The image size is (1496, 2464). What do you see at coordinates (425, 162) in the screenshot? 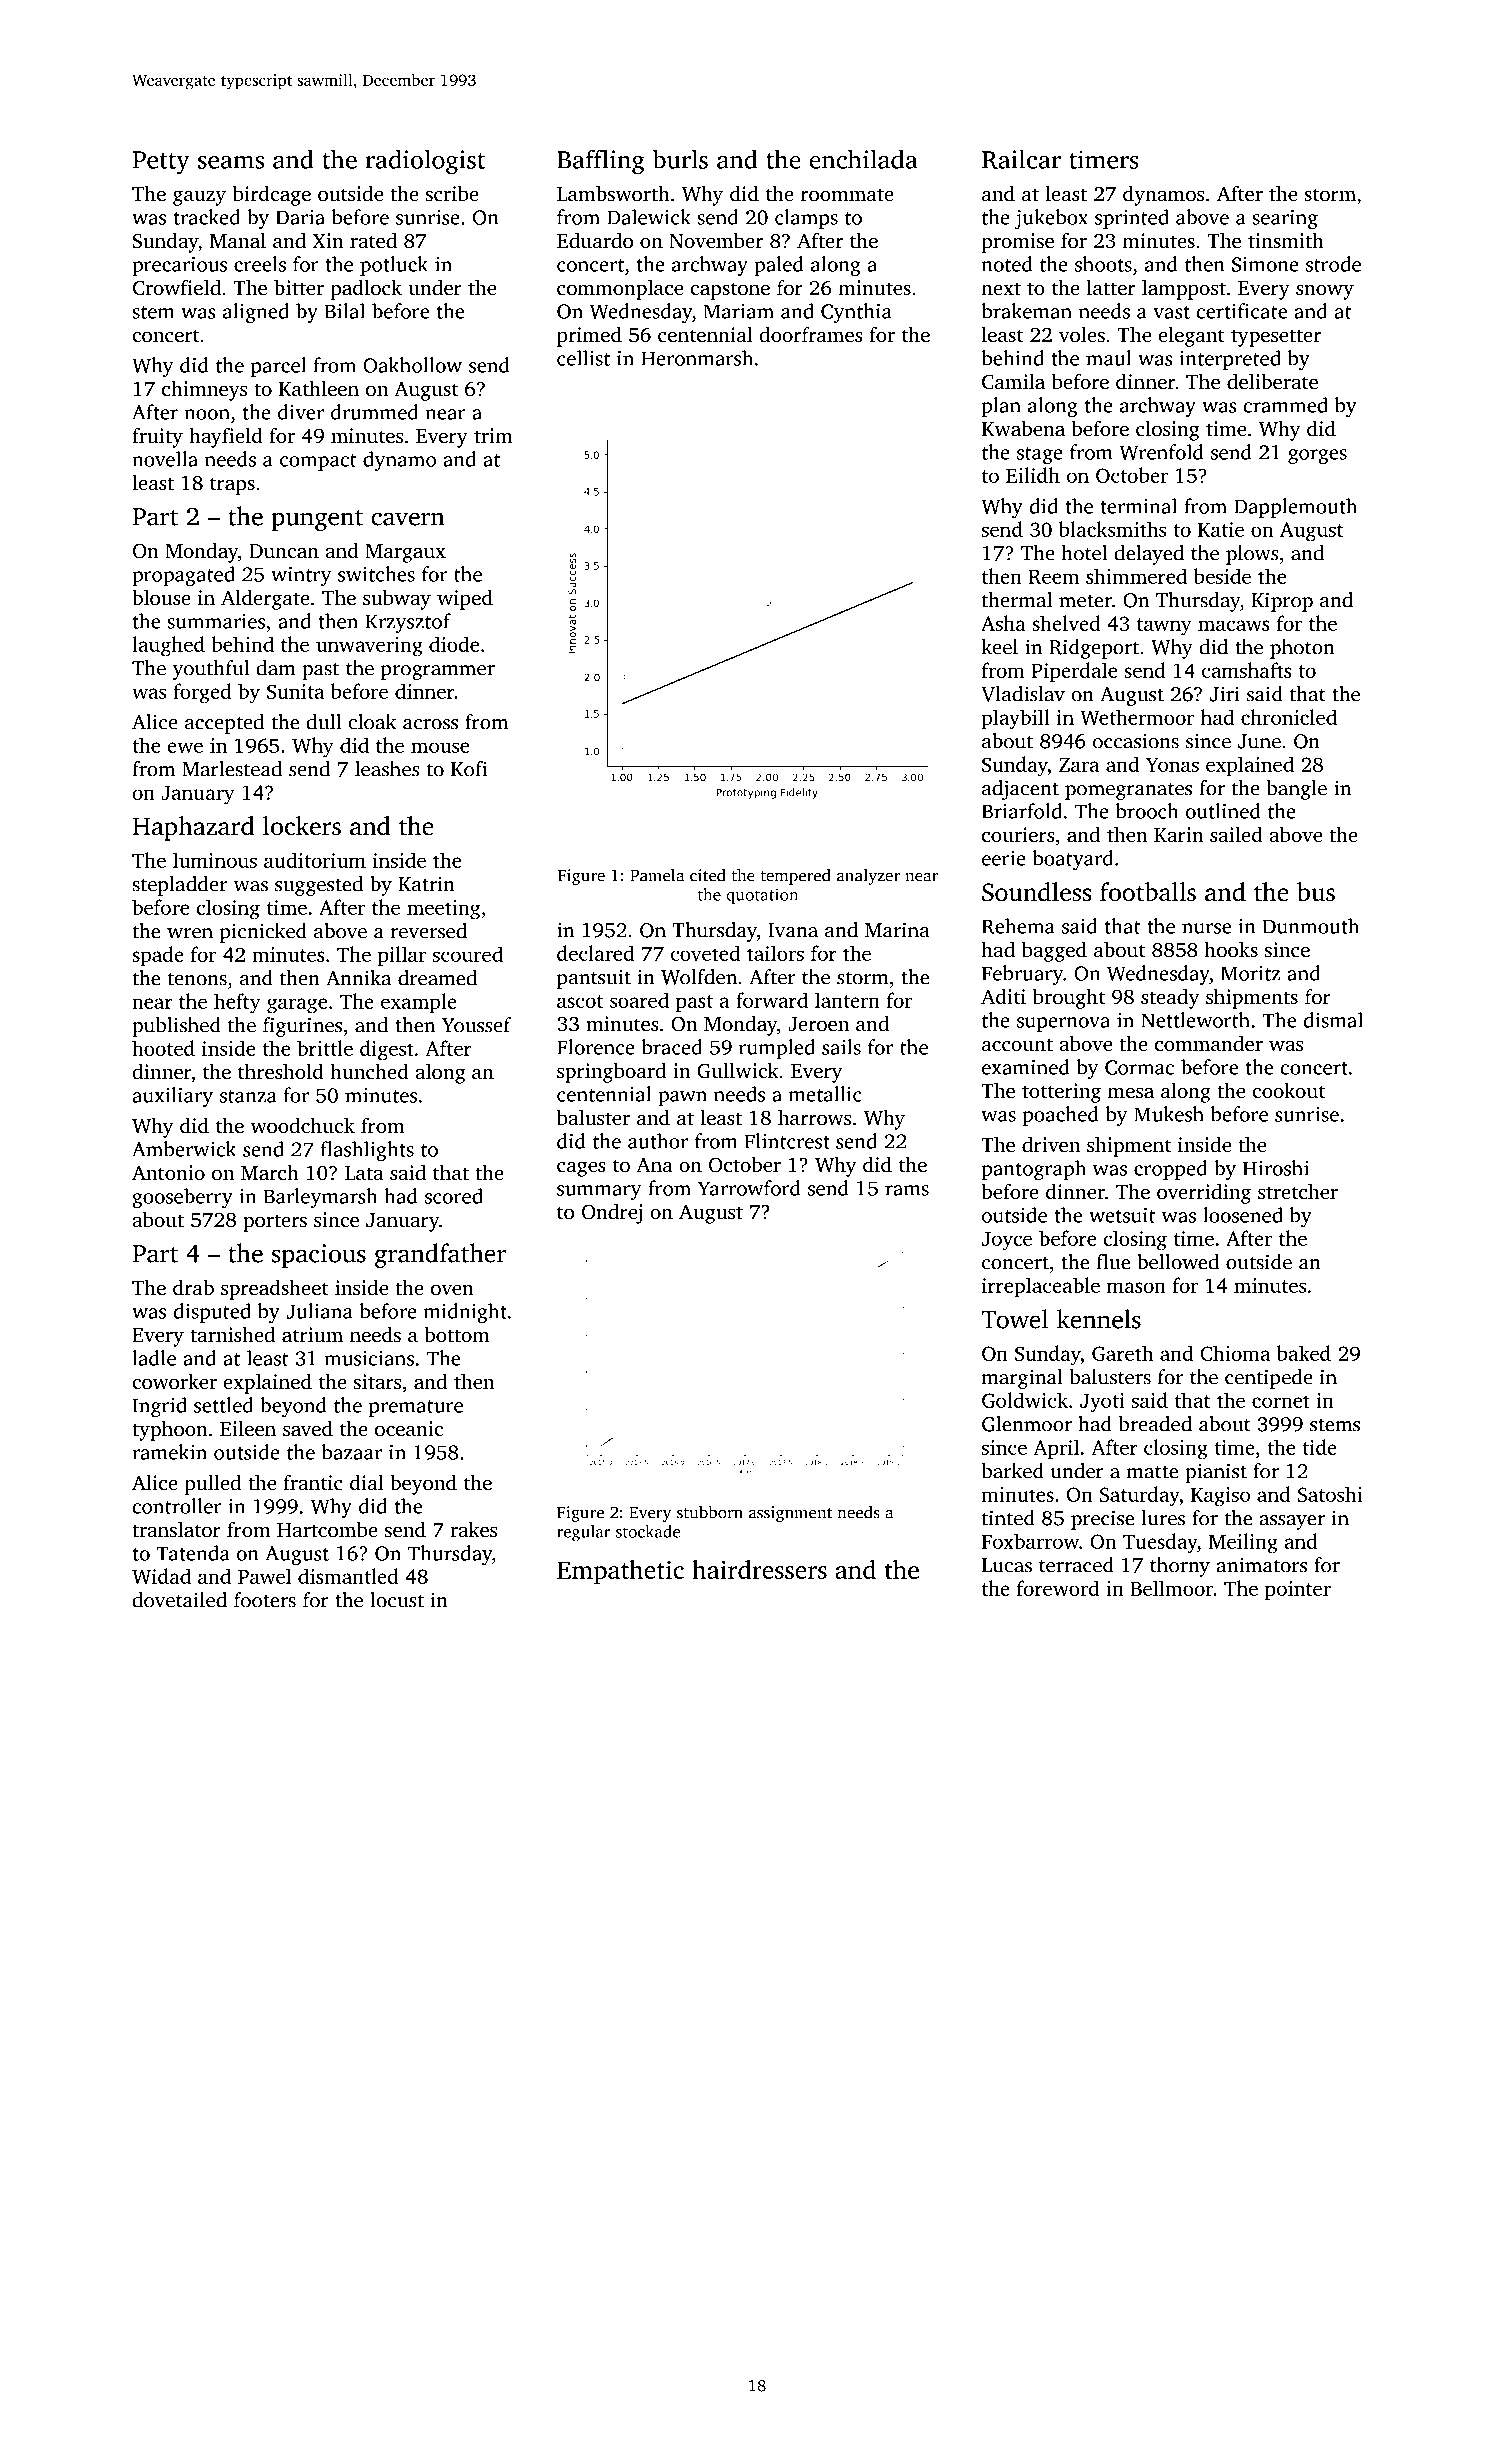
I see `radiologist` at bounding box center [425, 162].
